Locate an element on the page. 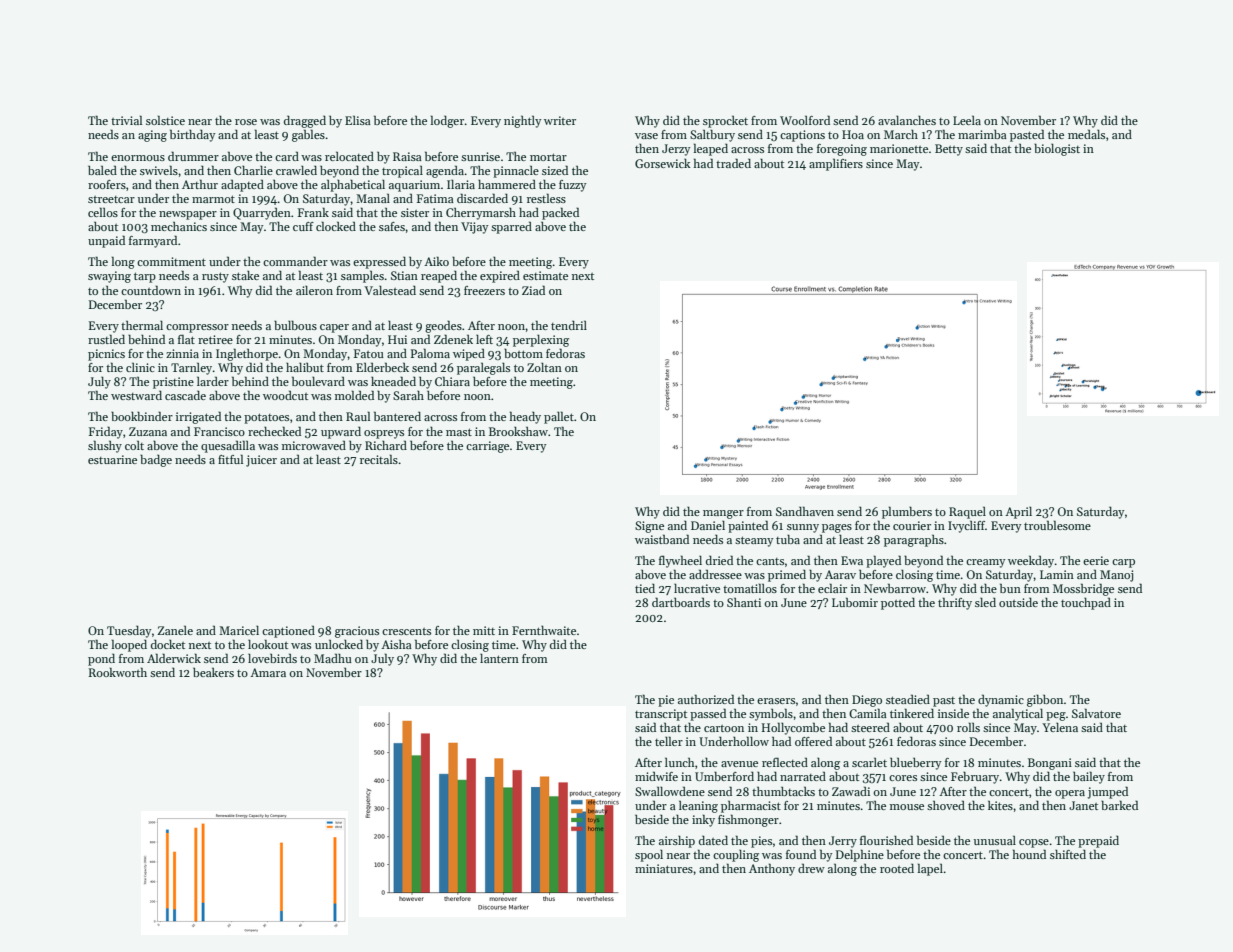  biologist is located at coordinates (1057, 149).
